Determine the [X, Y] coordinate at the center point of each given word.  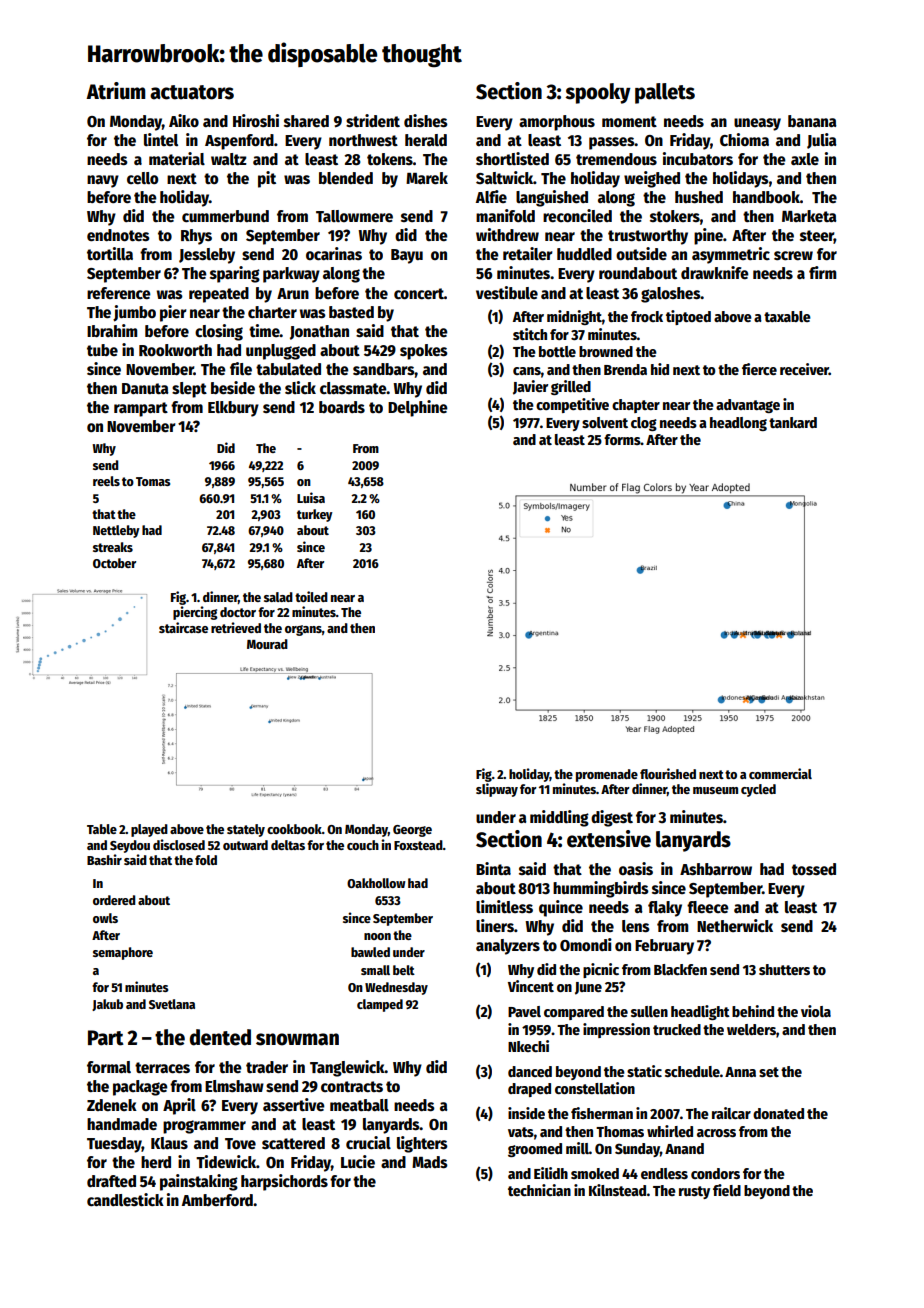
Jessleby [207, 256]
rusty [694, 1192]
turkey [315, 515]
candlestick [125, 1200]
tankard [793, 422]
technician [539, 1190]
